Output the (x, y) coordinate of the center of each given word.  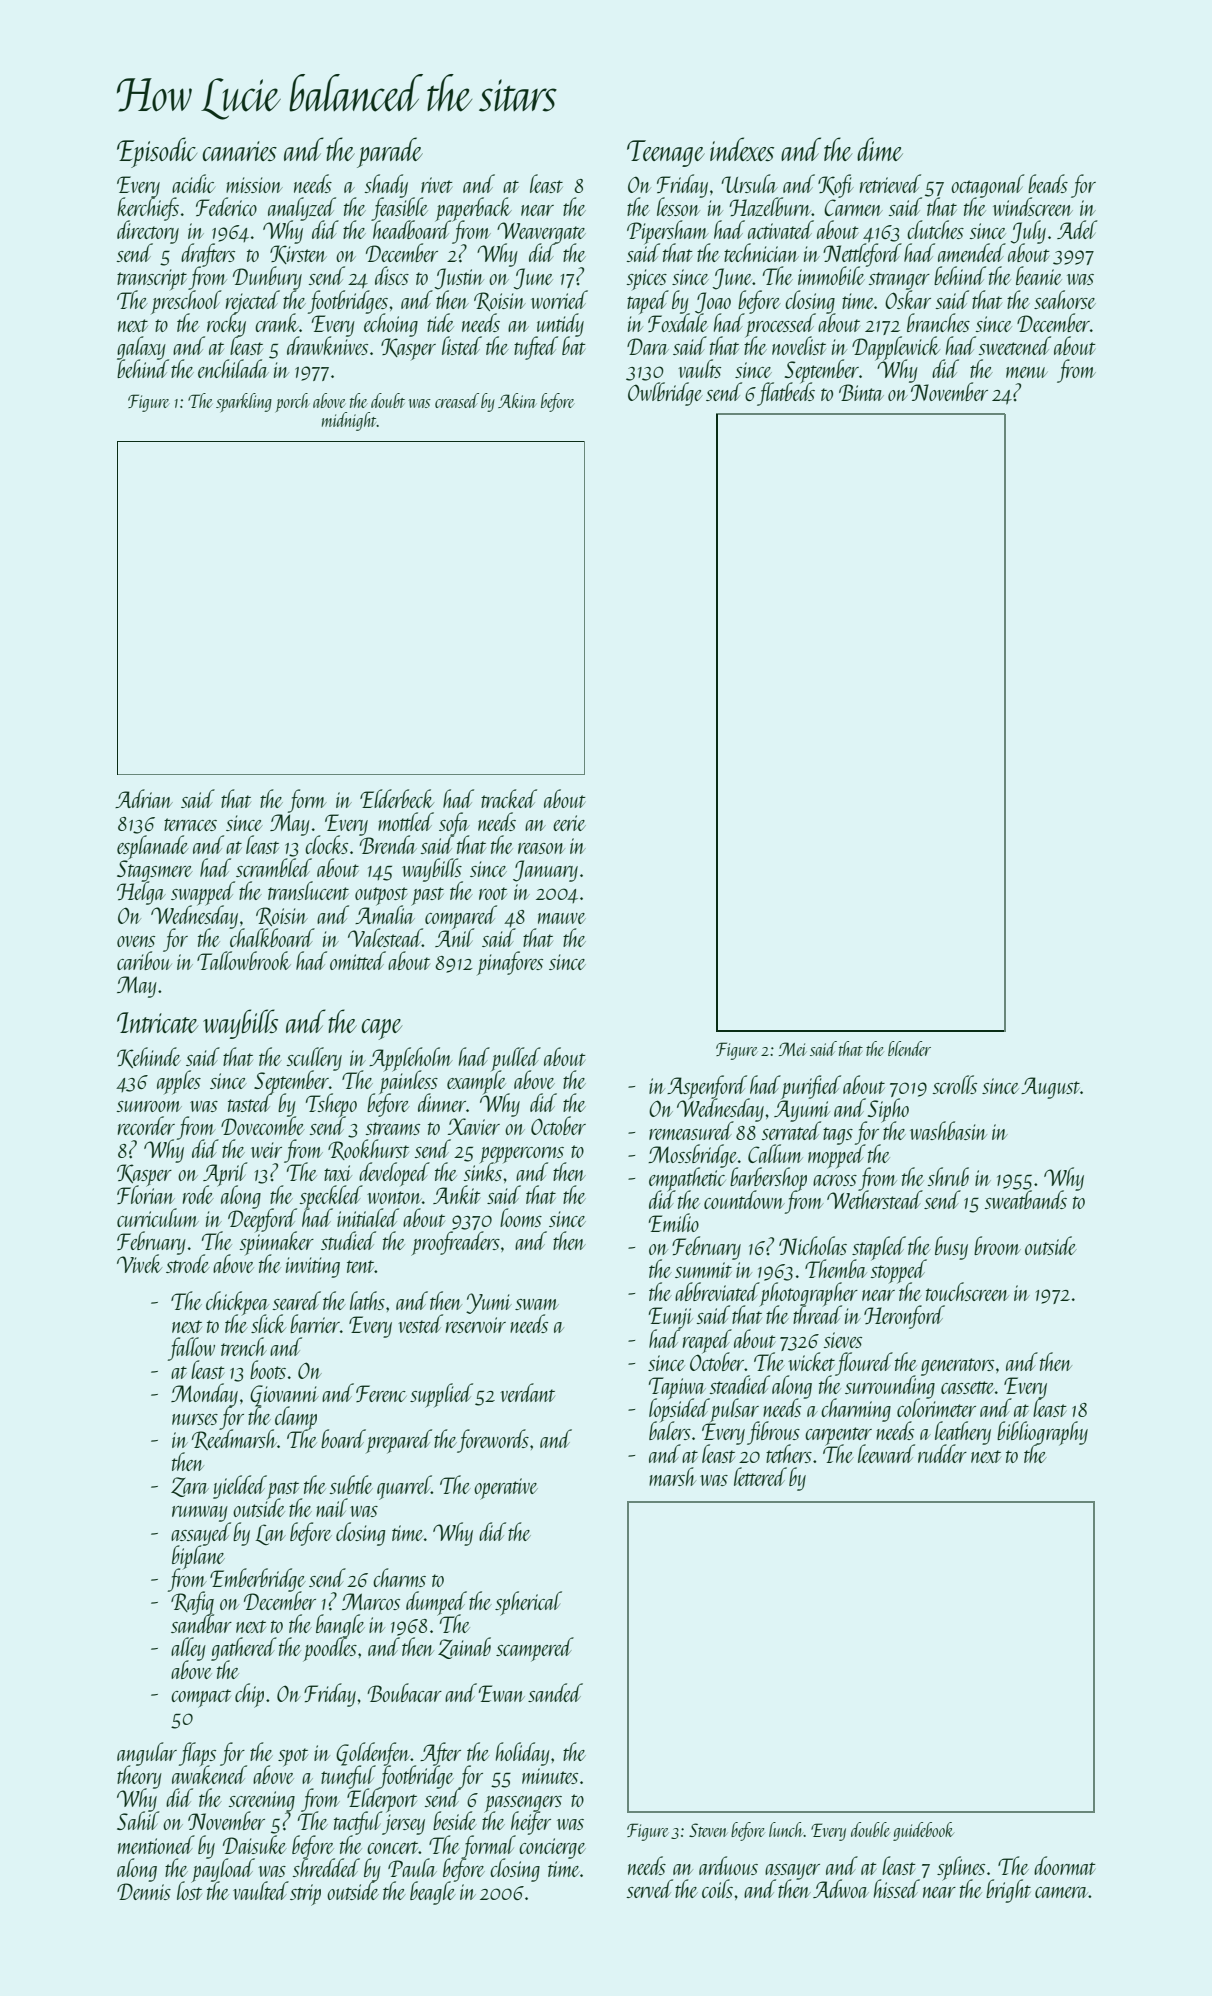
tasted (250, 1103)
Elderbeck (397, 798)
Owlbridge (665, 394)
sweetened (1015, 345)
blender (909, 1048)
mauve (562, 918)
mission (254, 185)
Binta (861, 392)
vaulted (261, 1890)
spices (648, 280)
